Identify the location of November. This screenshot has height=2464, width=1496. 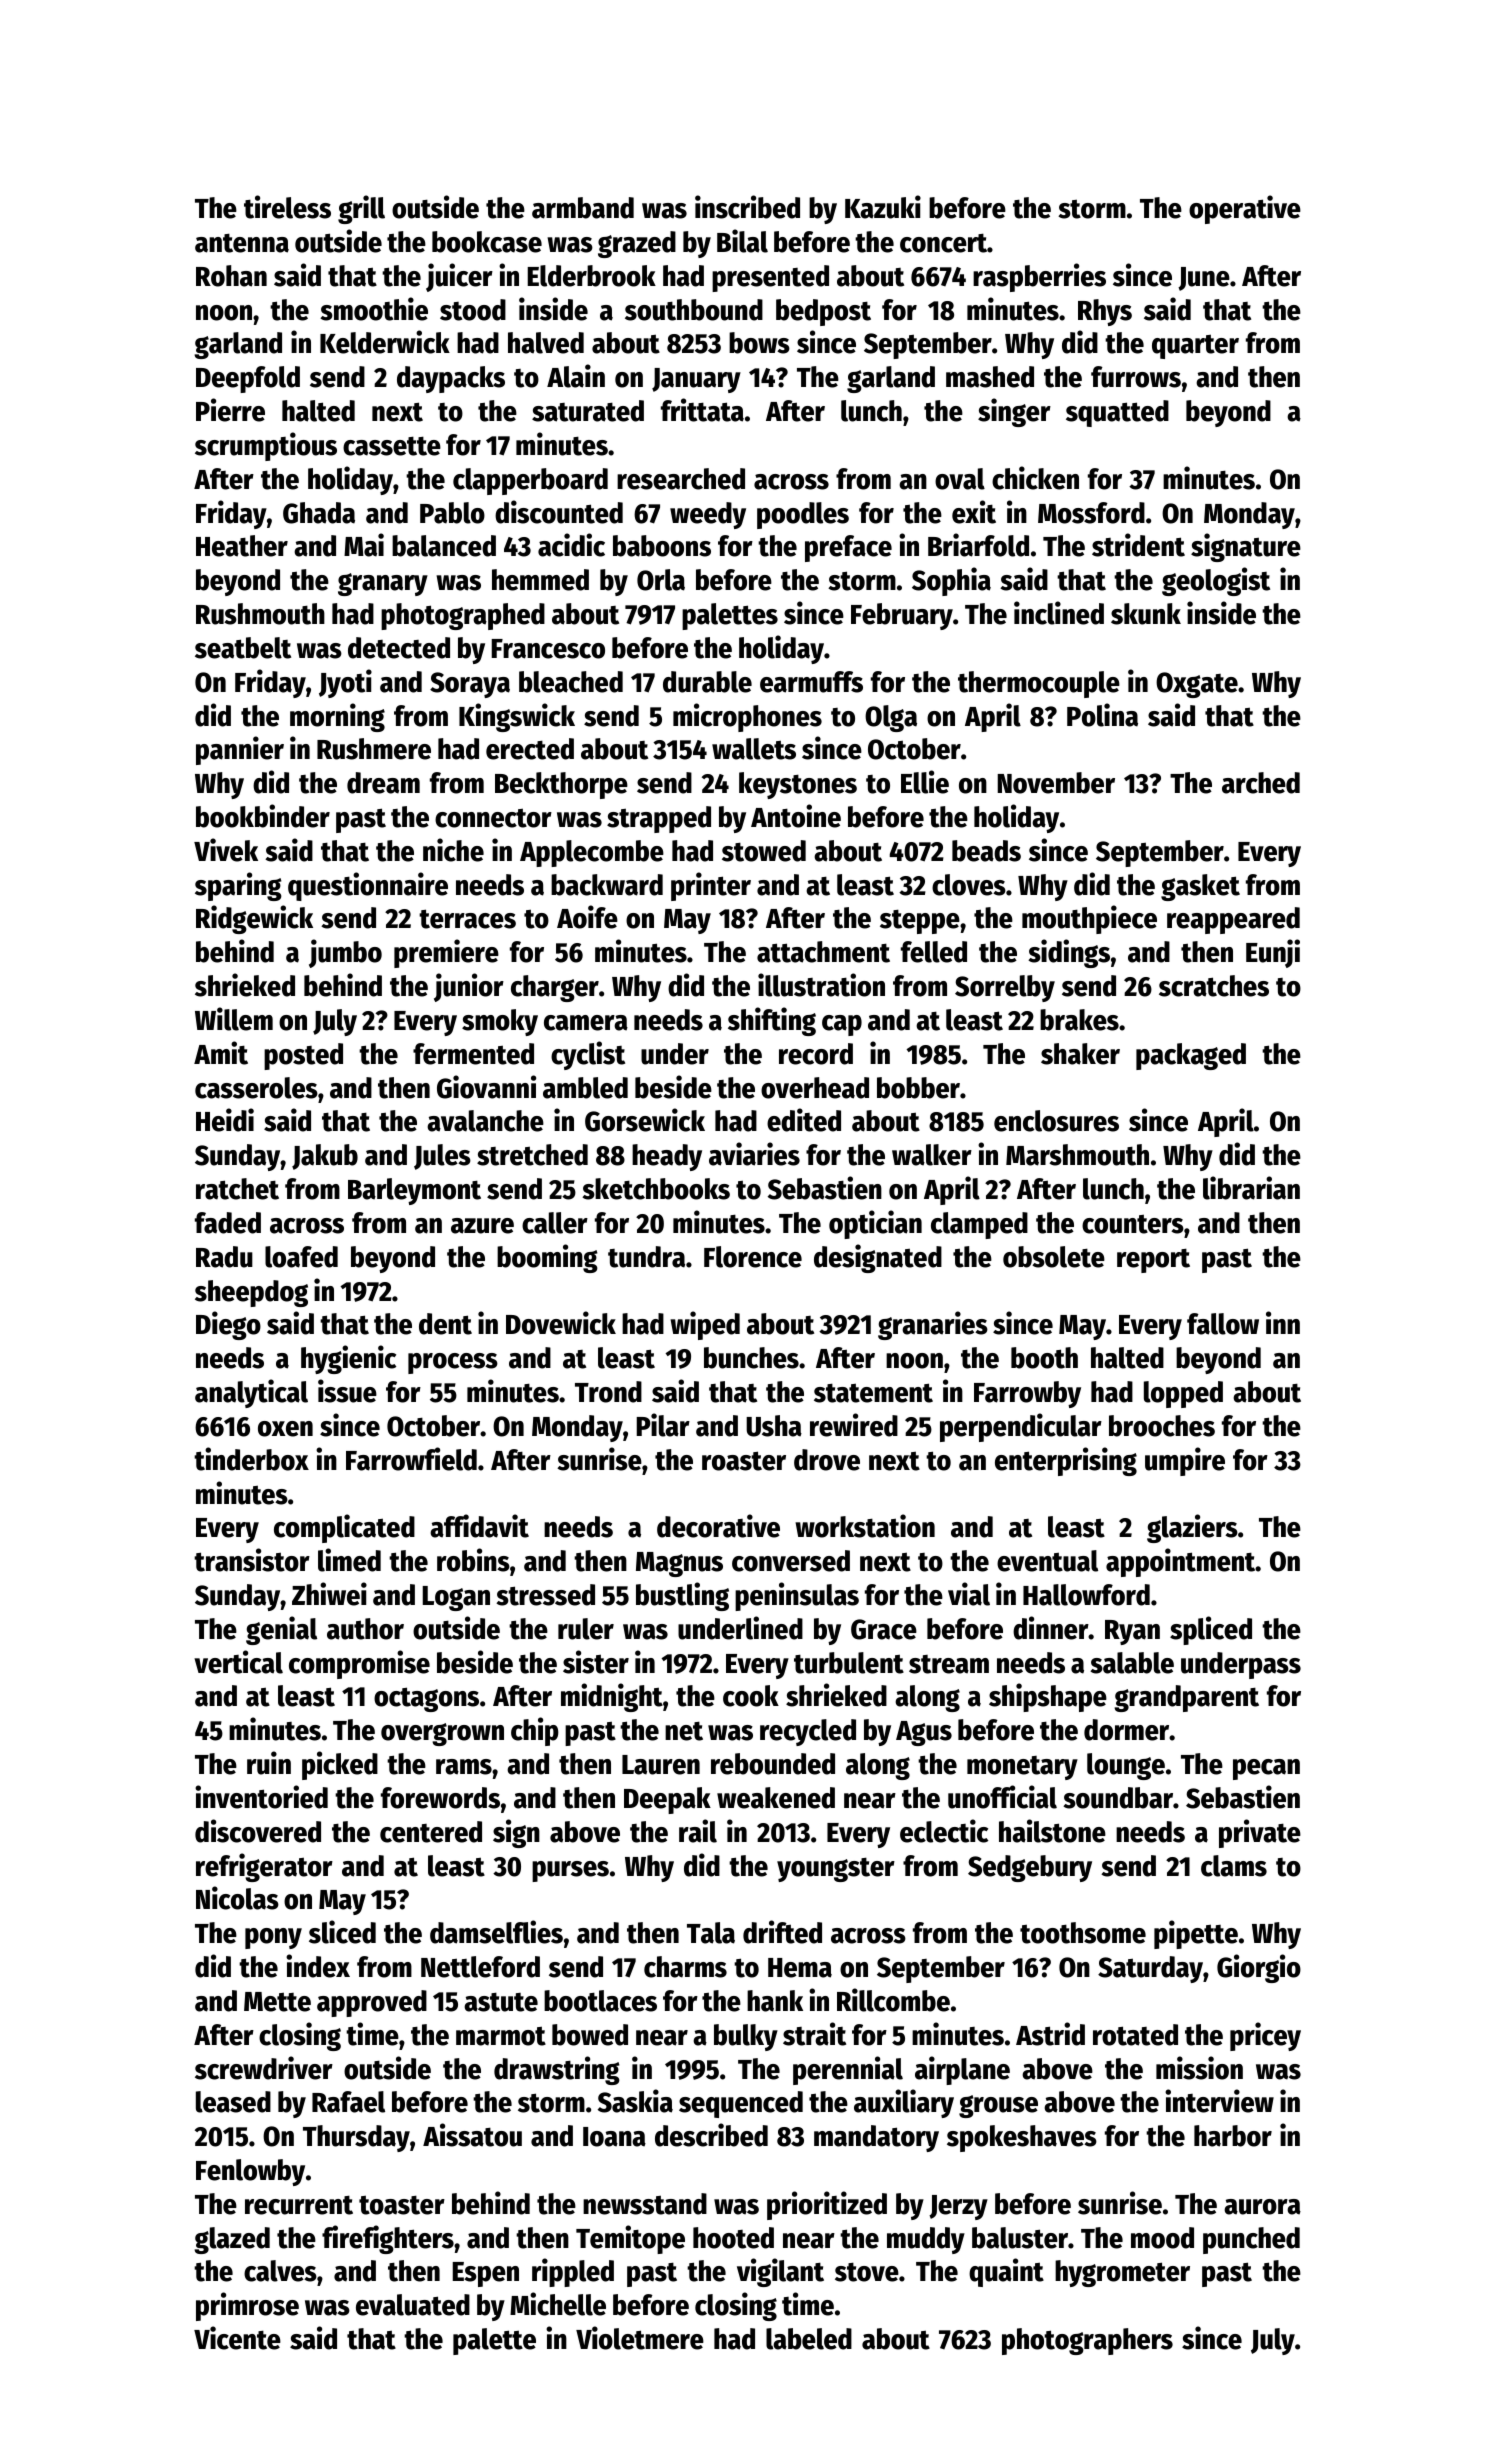
(1056, 783).
